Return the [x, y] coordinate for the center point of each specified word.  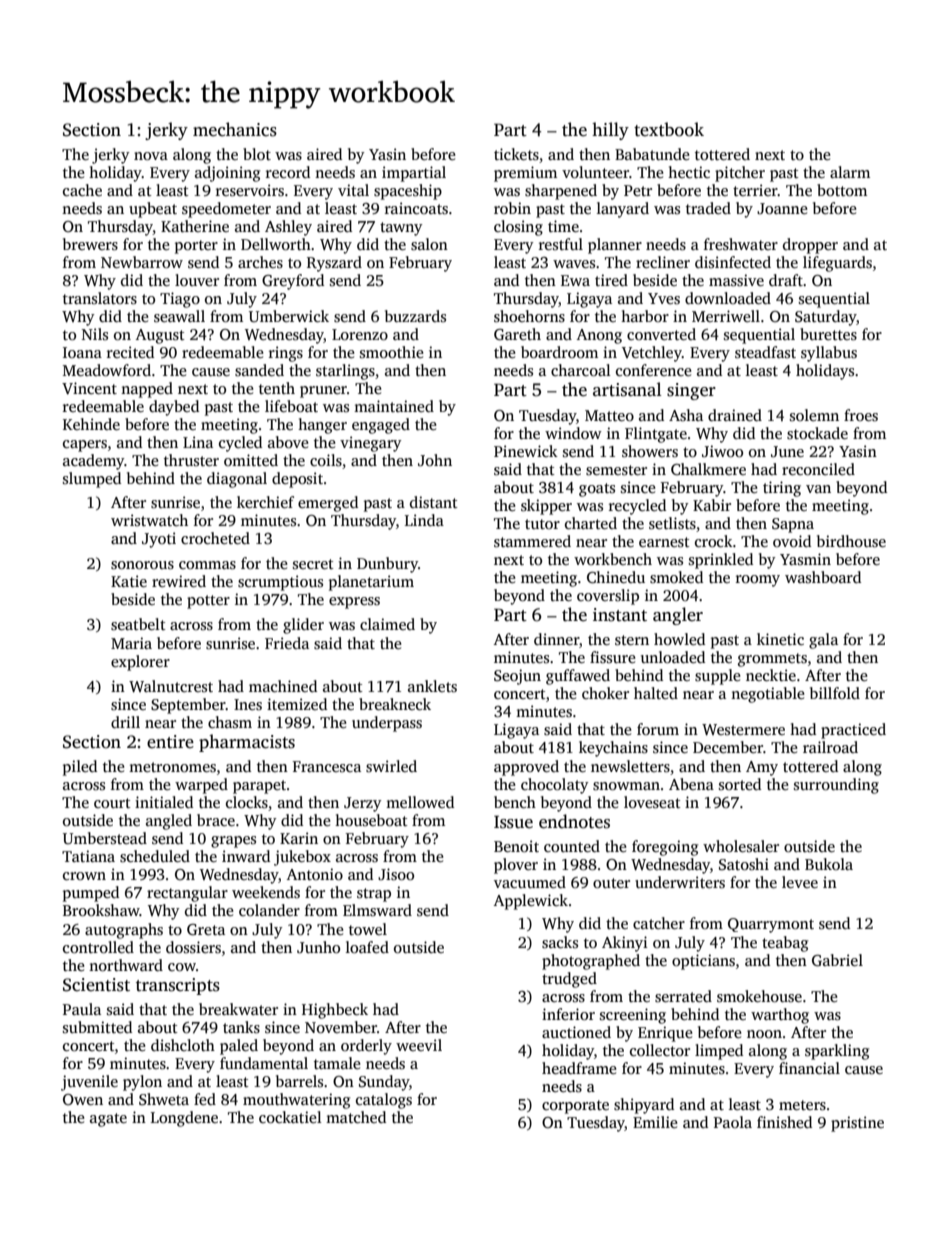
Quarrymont [771, 925]
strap [374, 895]
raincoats [416, 208]
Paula [82, 1009]
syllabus [829, 354]
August [160, 336]
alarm [850, 172]
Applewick [531, 902]
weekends [266, 892]
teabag [785, 944]
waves [574, 264]
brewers [90, 244]
